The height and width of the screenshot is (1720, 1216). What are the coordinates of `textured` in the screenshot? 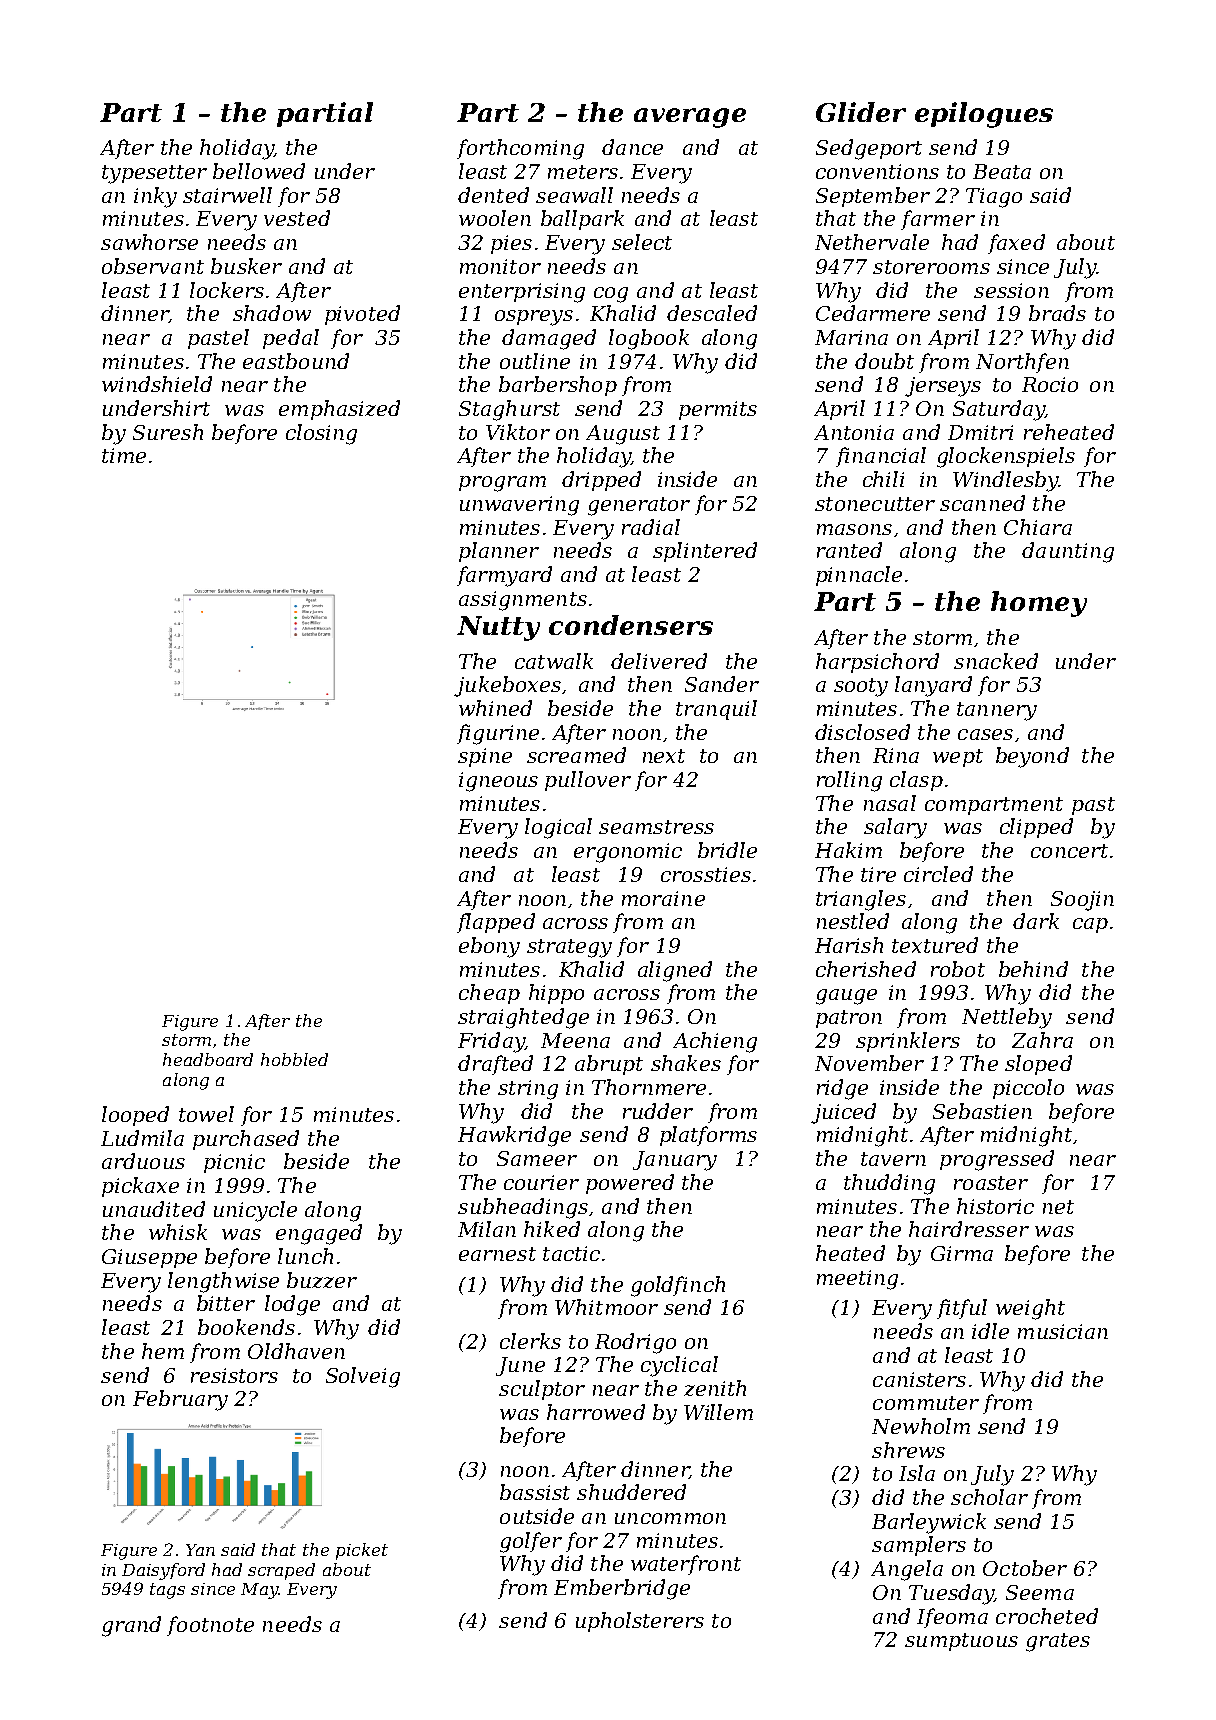 It's located at (935, 945).
